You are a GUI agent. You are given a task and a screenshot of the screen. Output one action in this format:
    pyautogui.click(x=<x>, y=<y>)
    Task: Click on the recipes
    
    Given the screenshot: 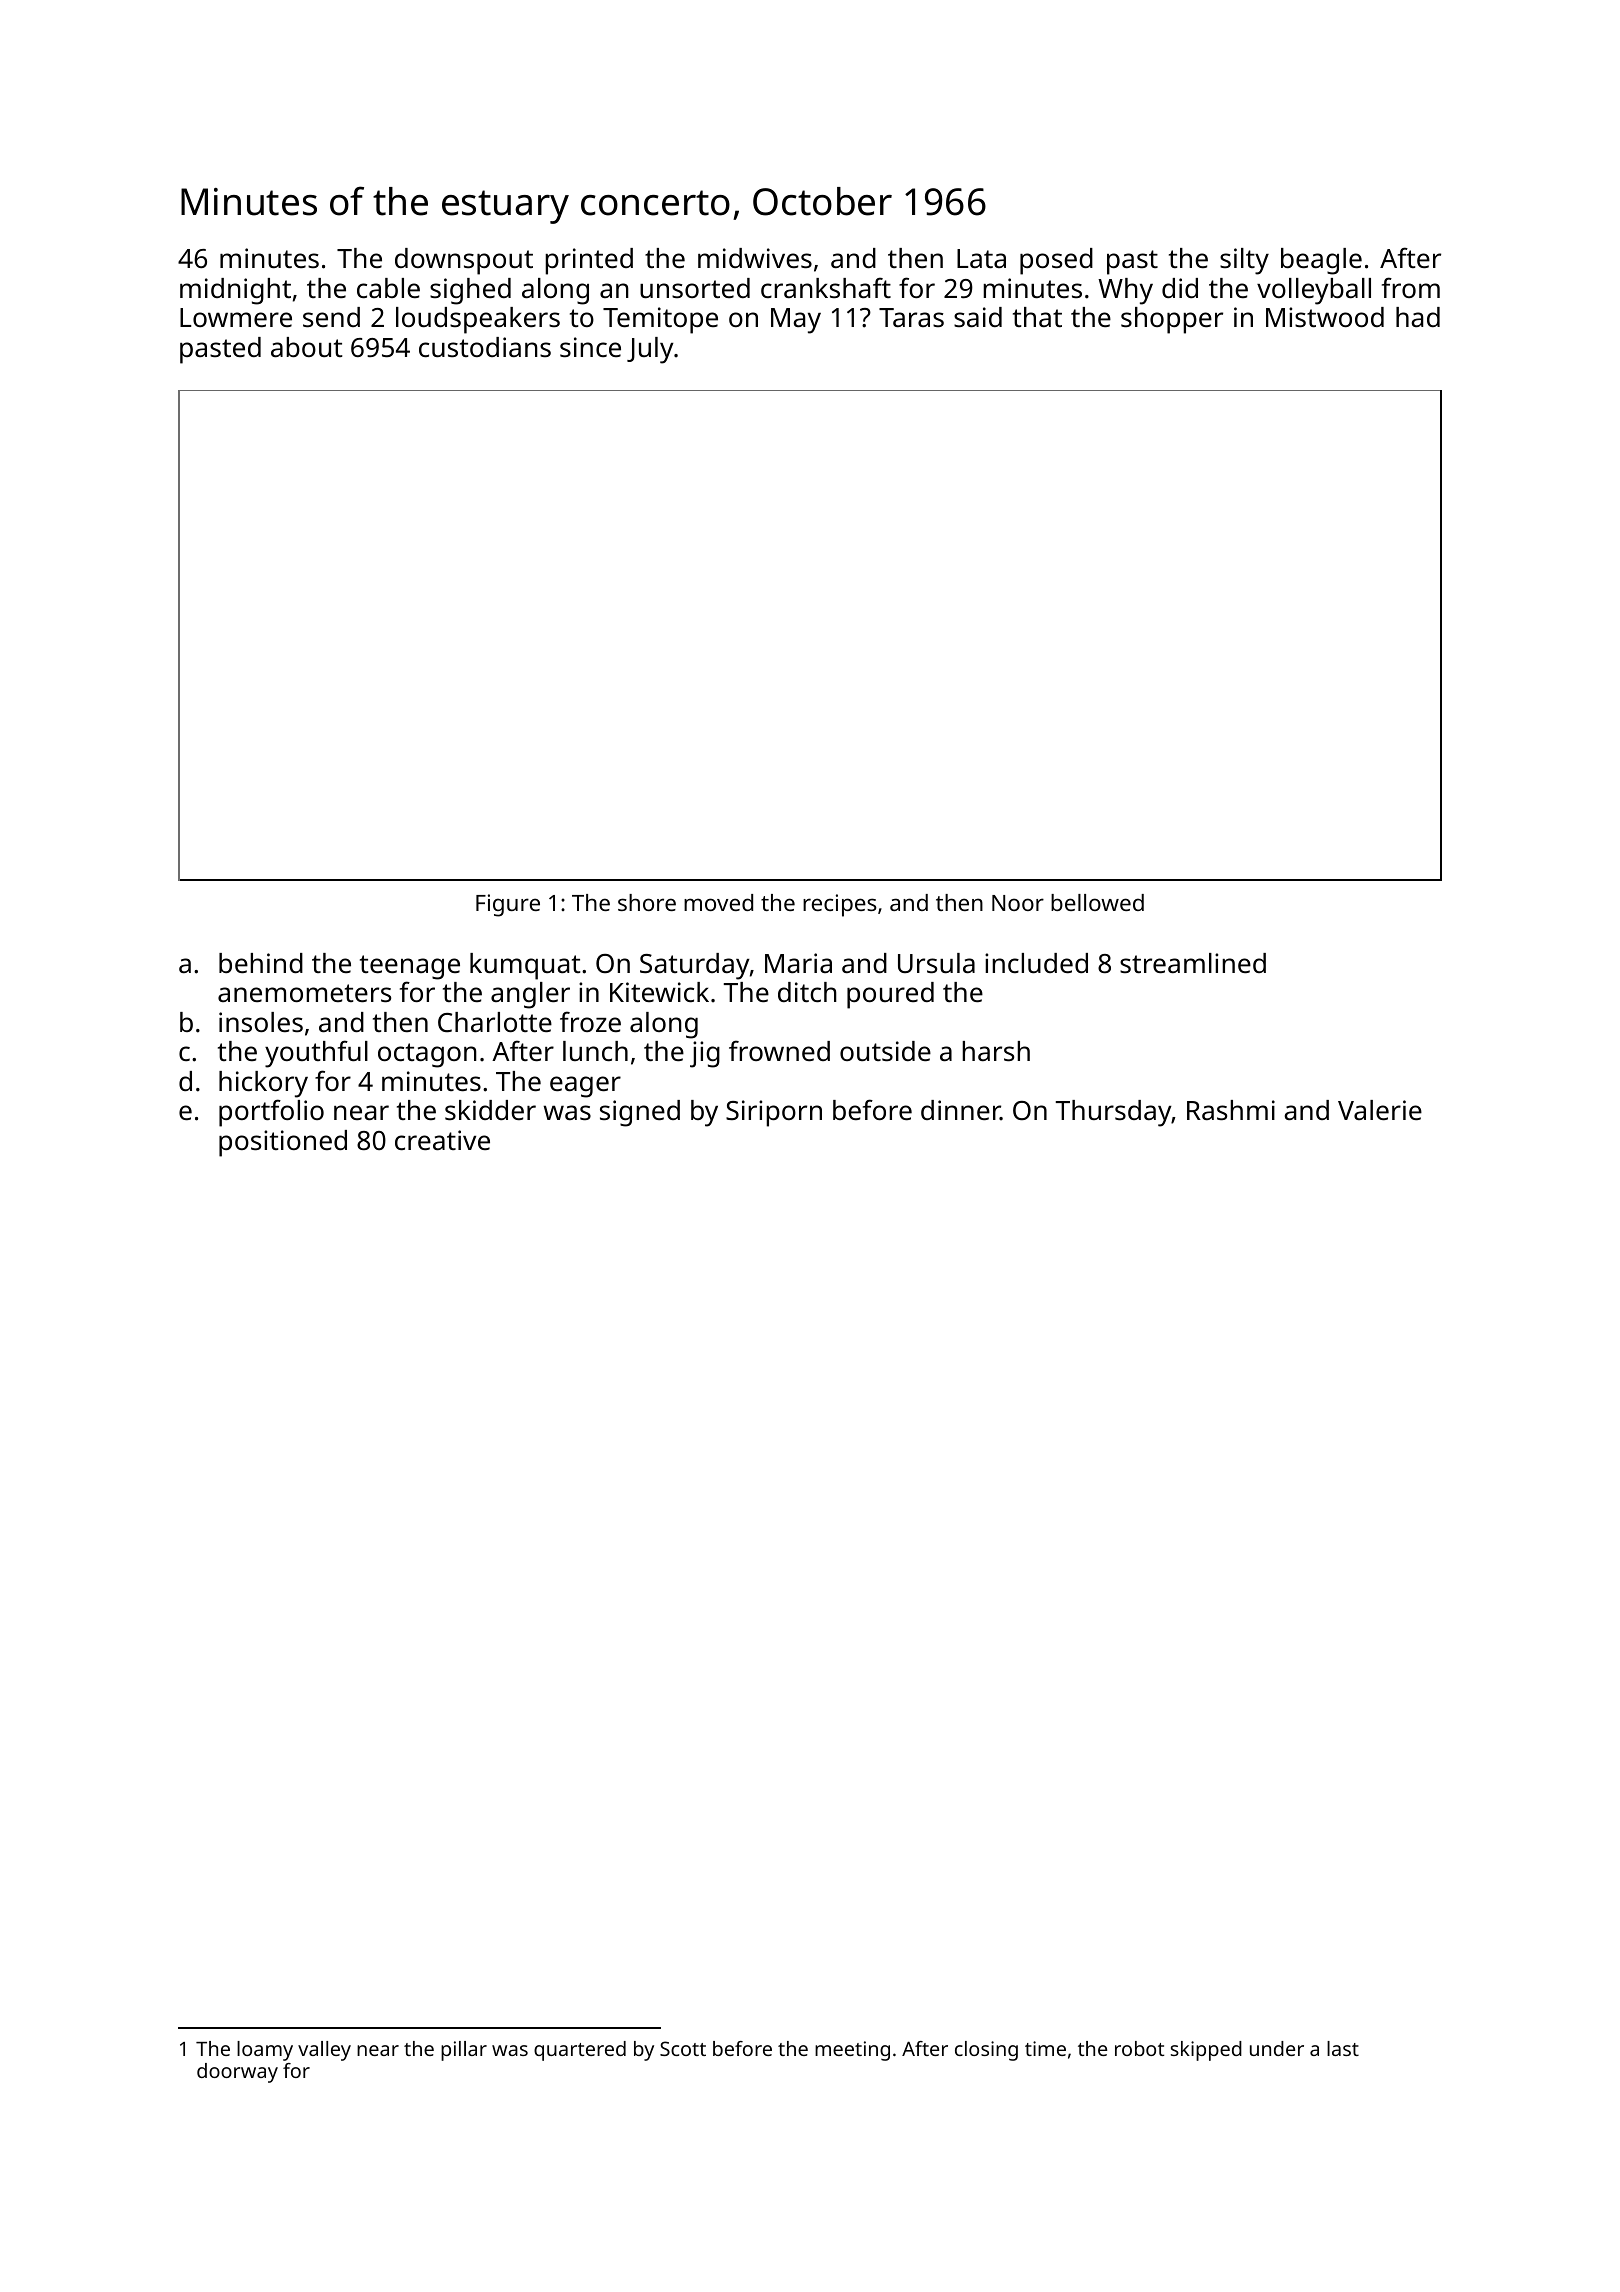 What is the action you would take?
    pyautogui.click(x=840, y=905)
